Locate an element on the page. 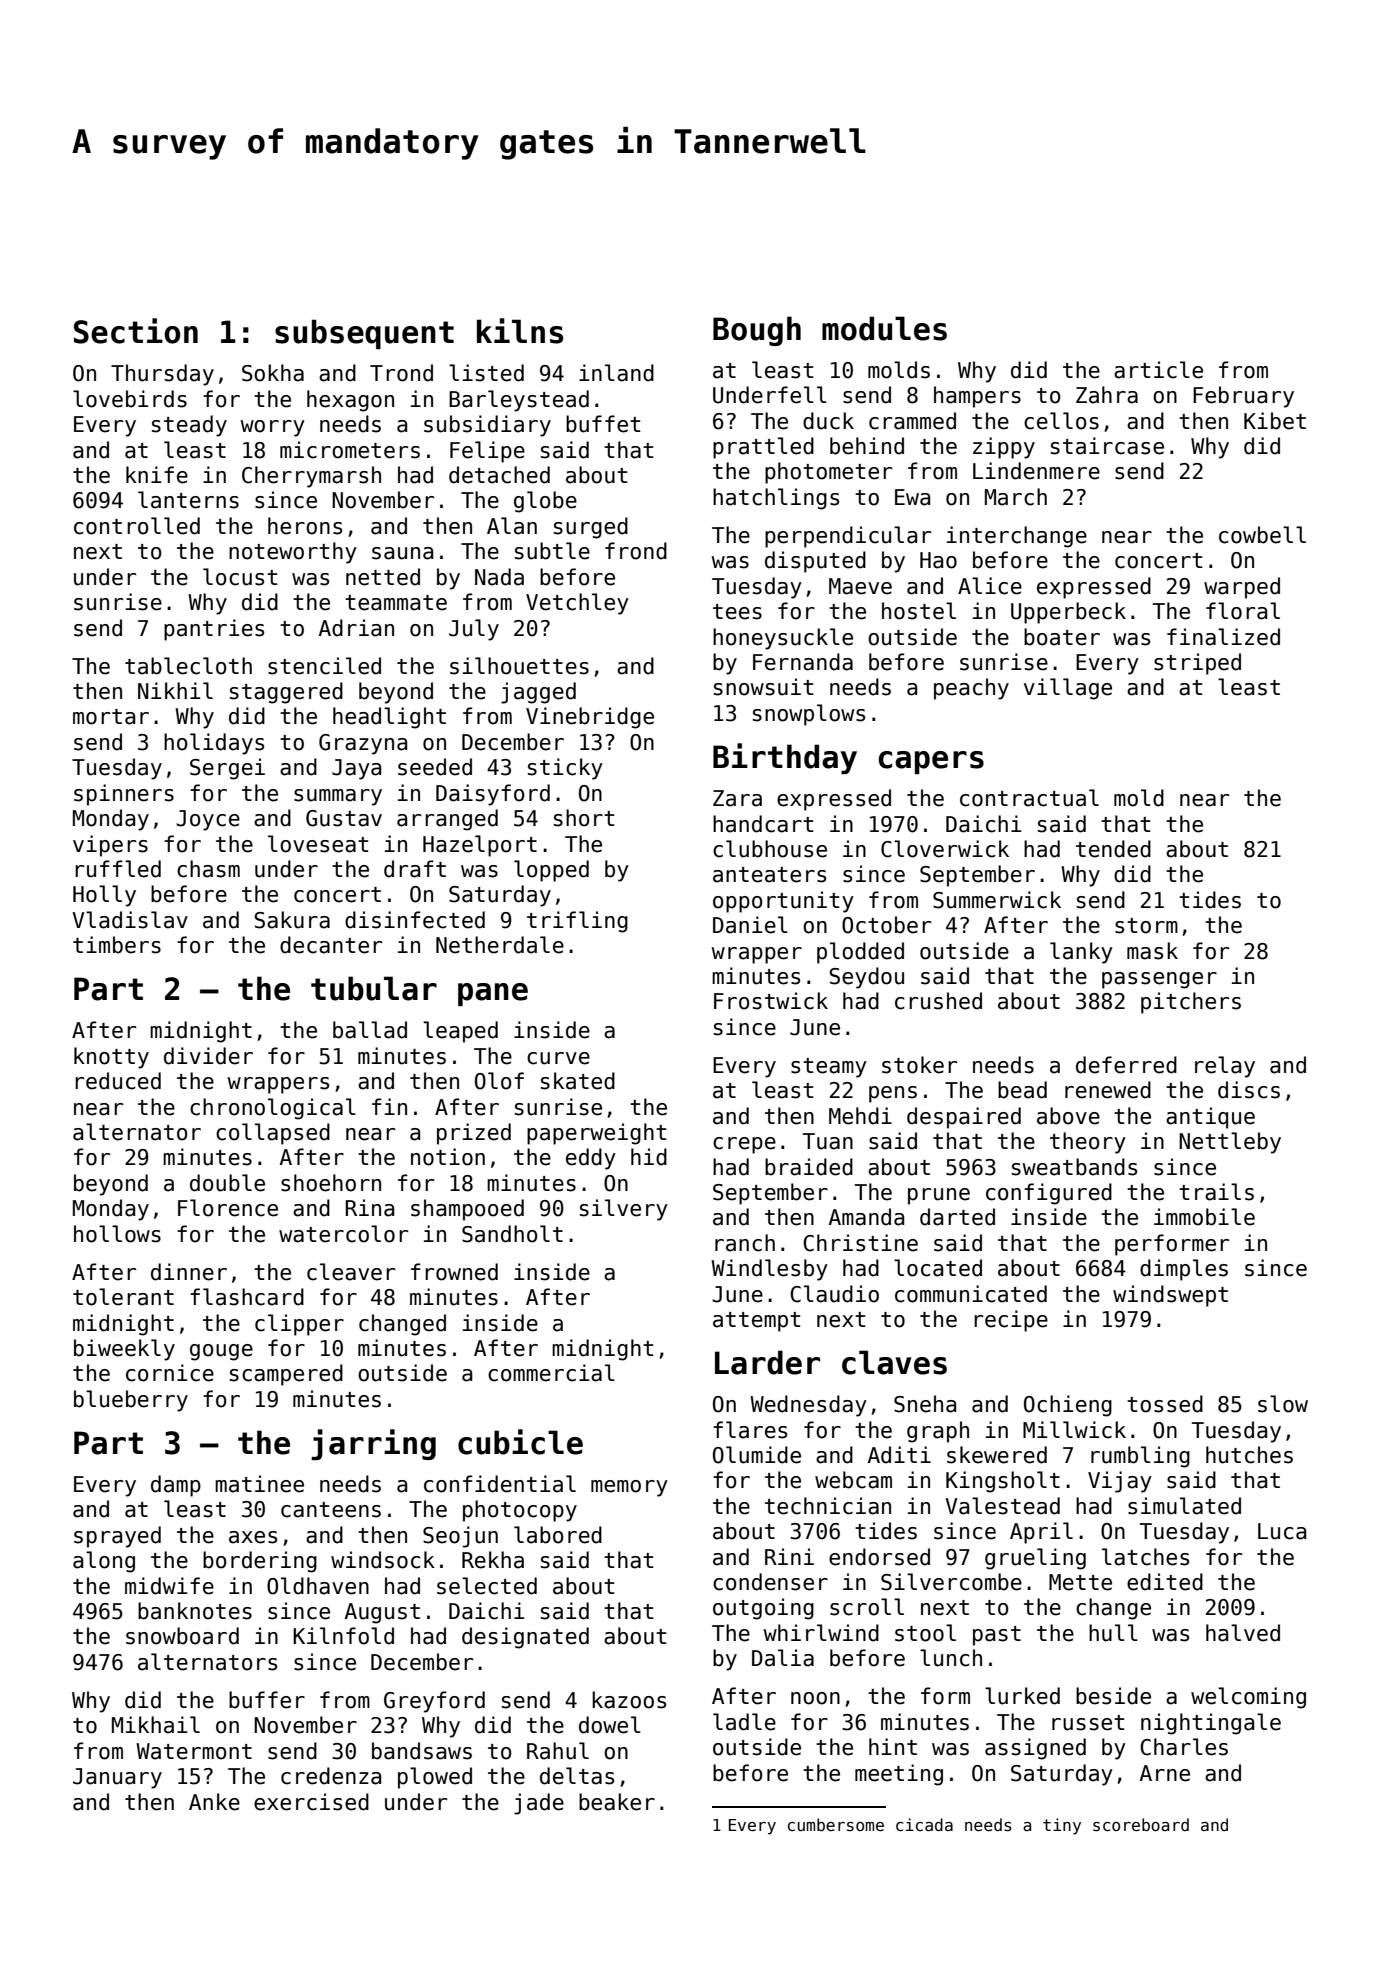 This image has height=1969, width=1386. February is located at coordinates (1243, 397).
